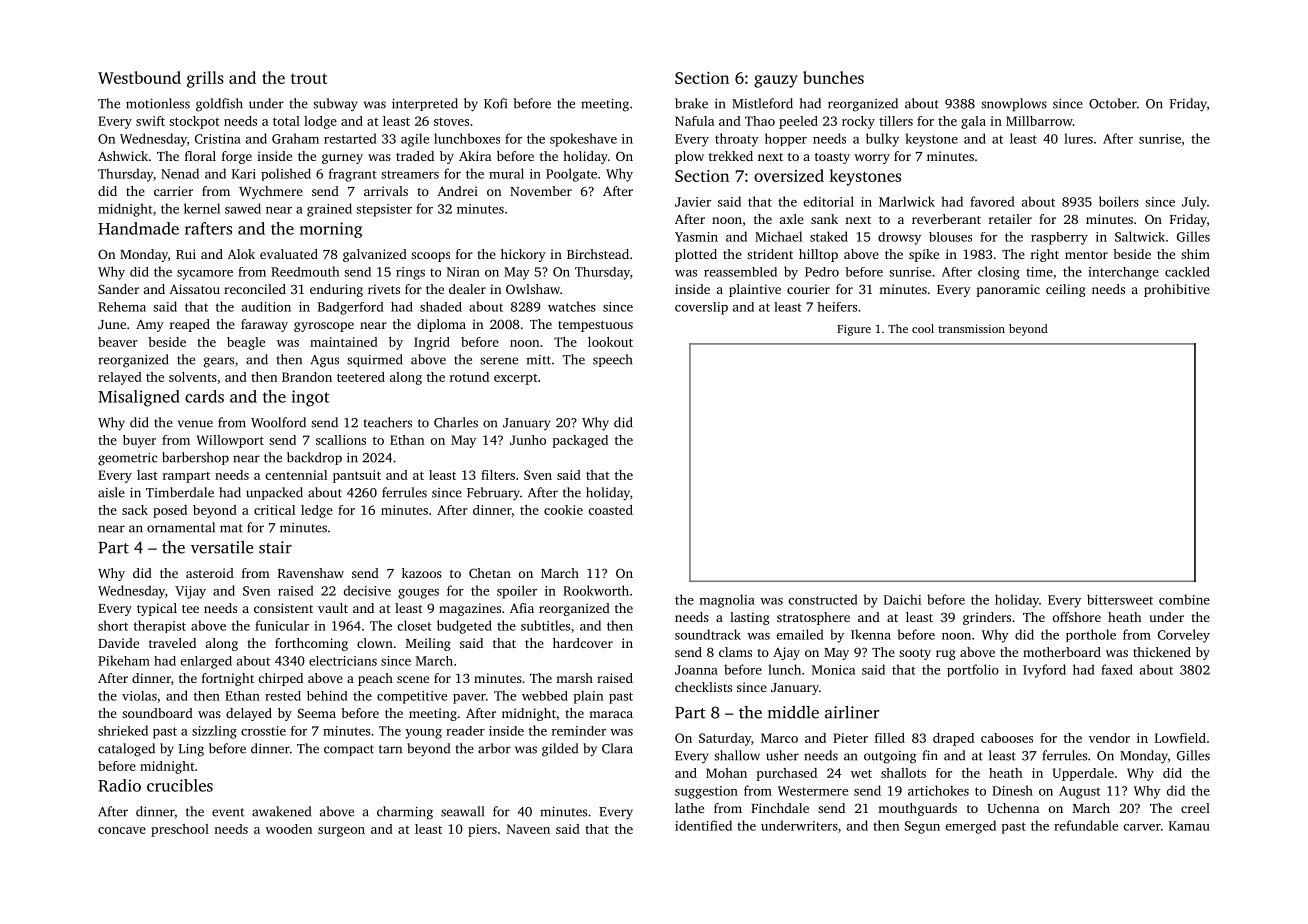  Describe the element at coordinates (689, 808) in the document. I see `lathe` at that location.
